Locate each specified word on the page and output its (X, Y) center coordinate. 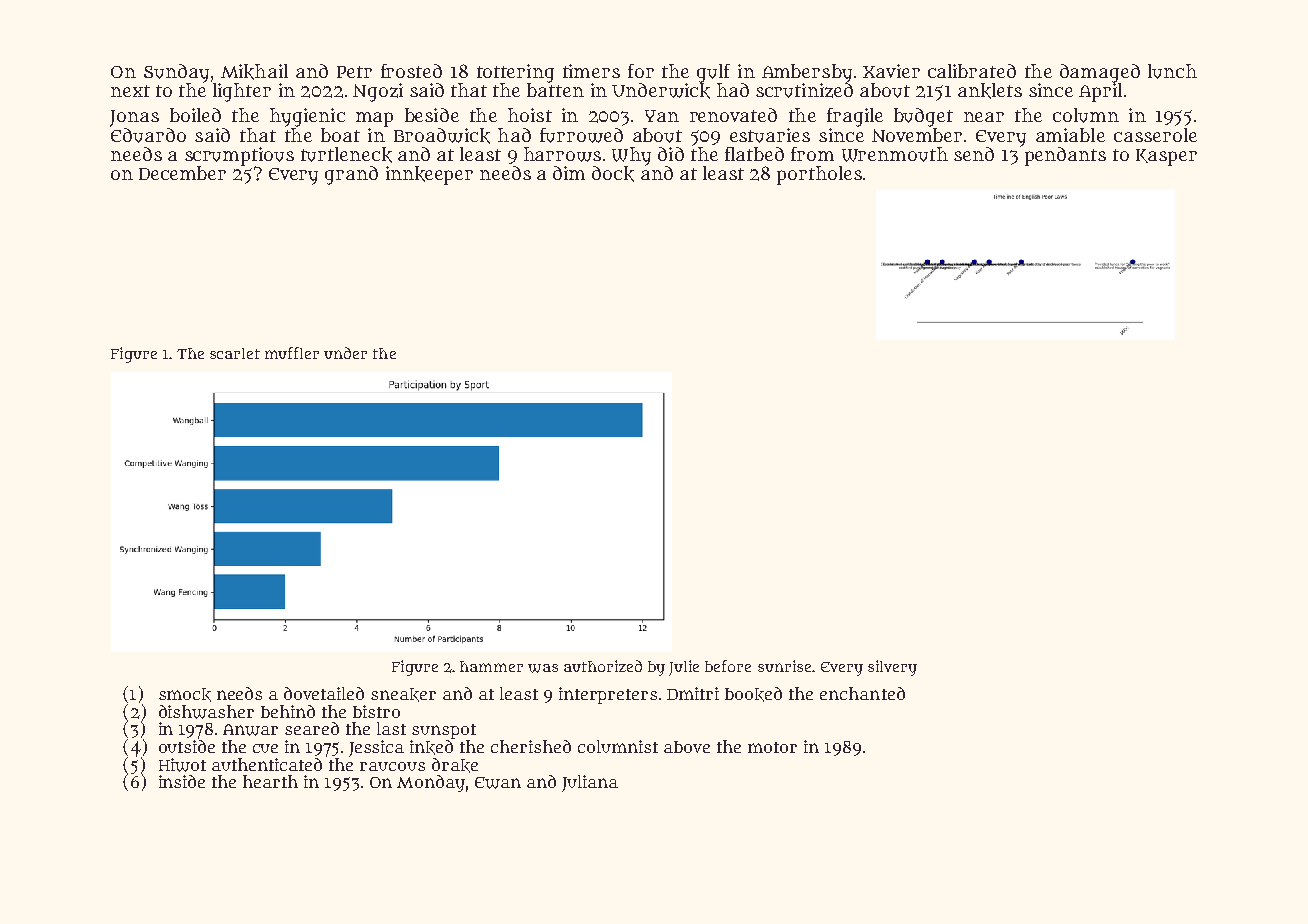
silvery (892, 668)
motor (772, 747)
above (687, 747)
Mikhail (254, 72)
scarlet (235, 353)
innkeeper (429, 175)
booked (753, 694)
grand (351, 175)
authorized (603, 666)
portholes (819, 175)
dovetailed (324, 693)
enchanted (862, 693)
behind (288, 711)
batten (555, 90)
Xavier (891, 71)
